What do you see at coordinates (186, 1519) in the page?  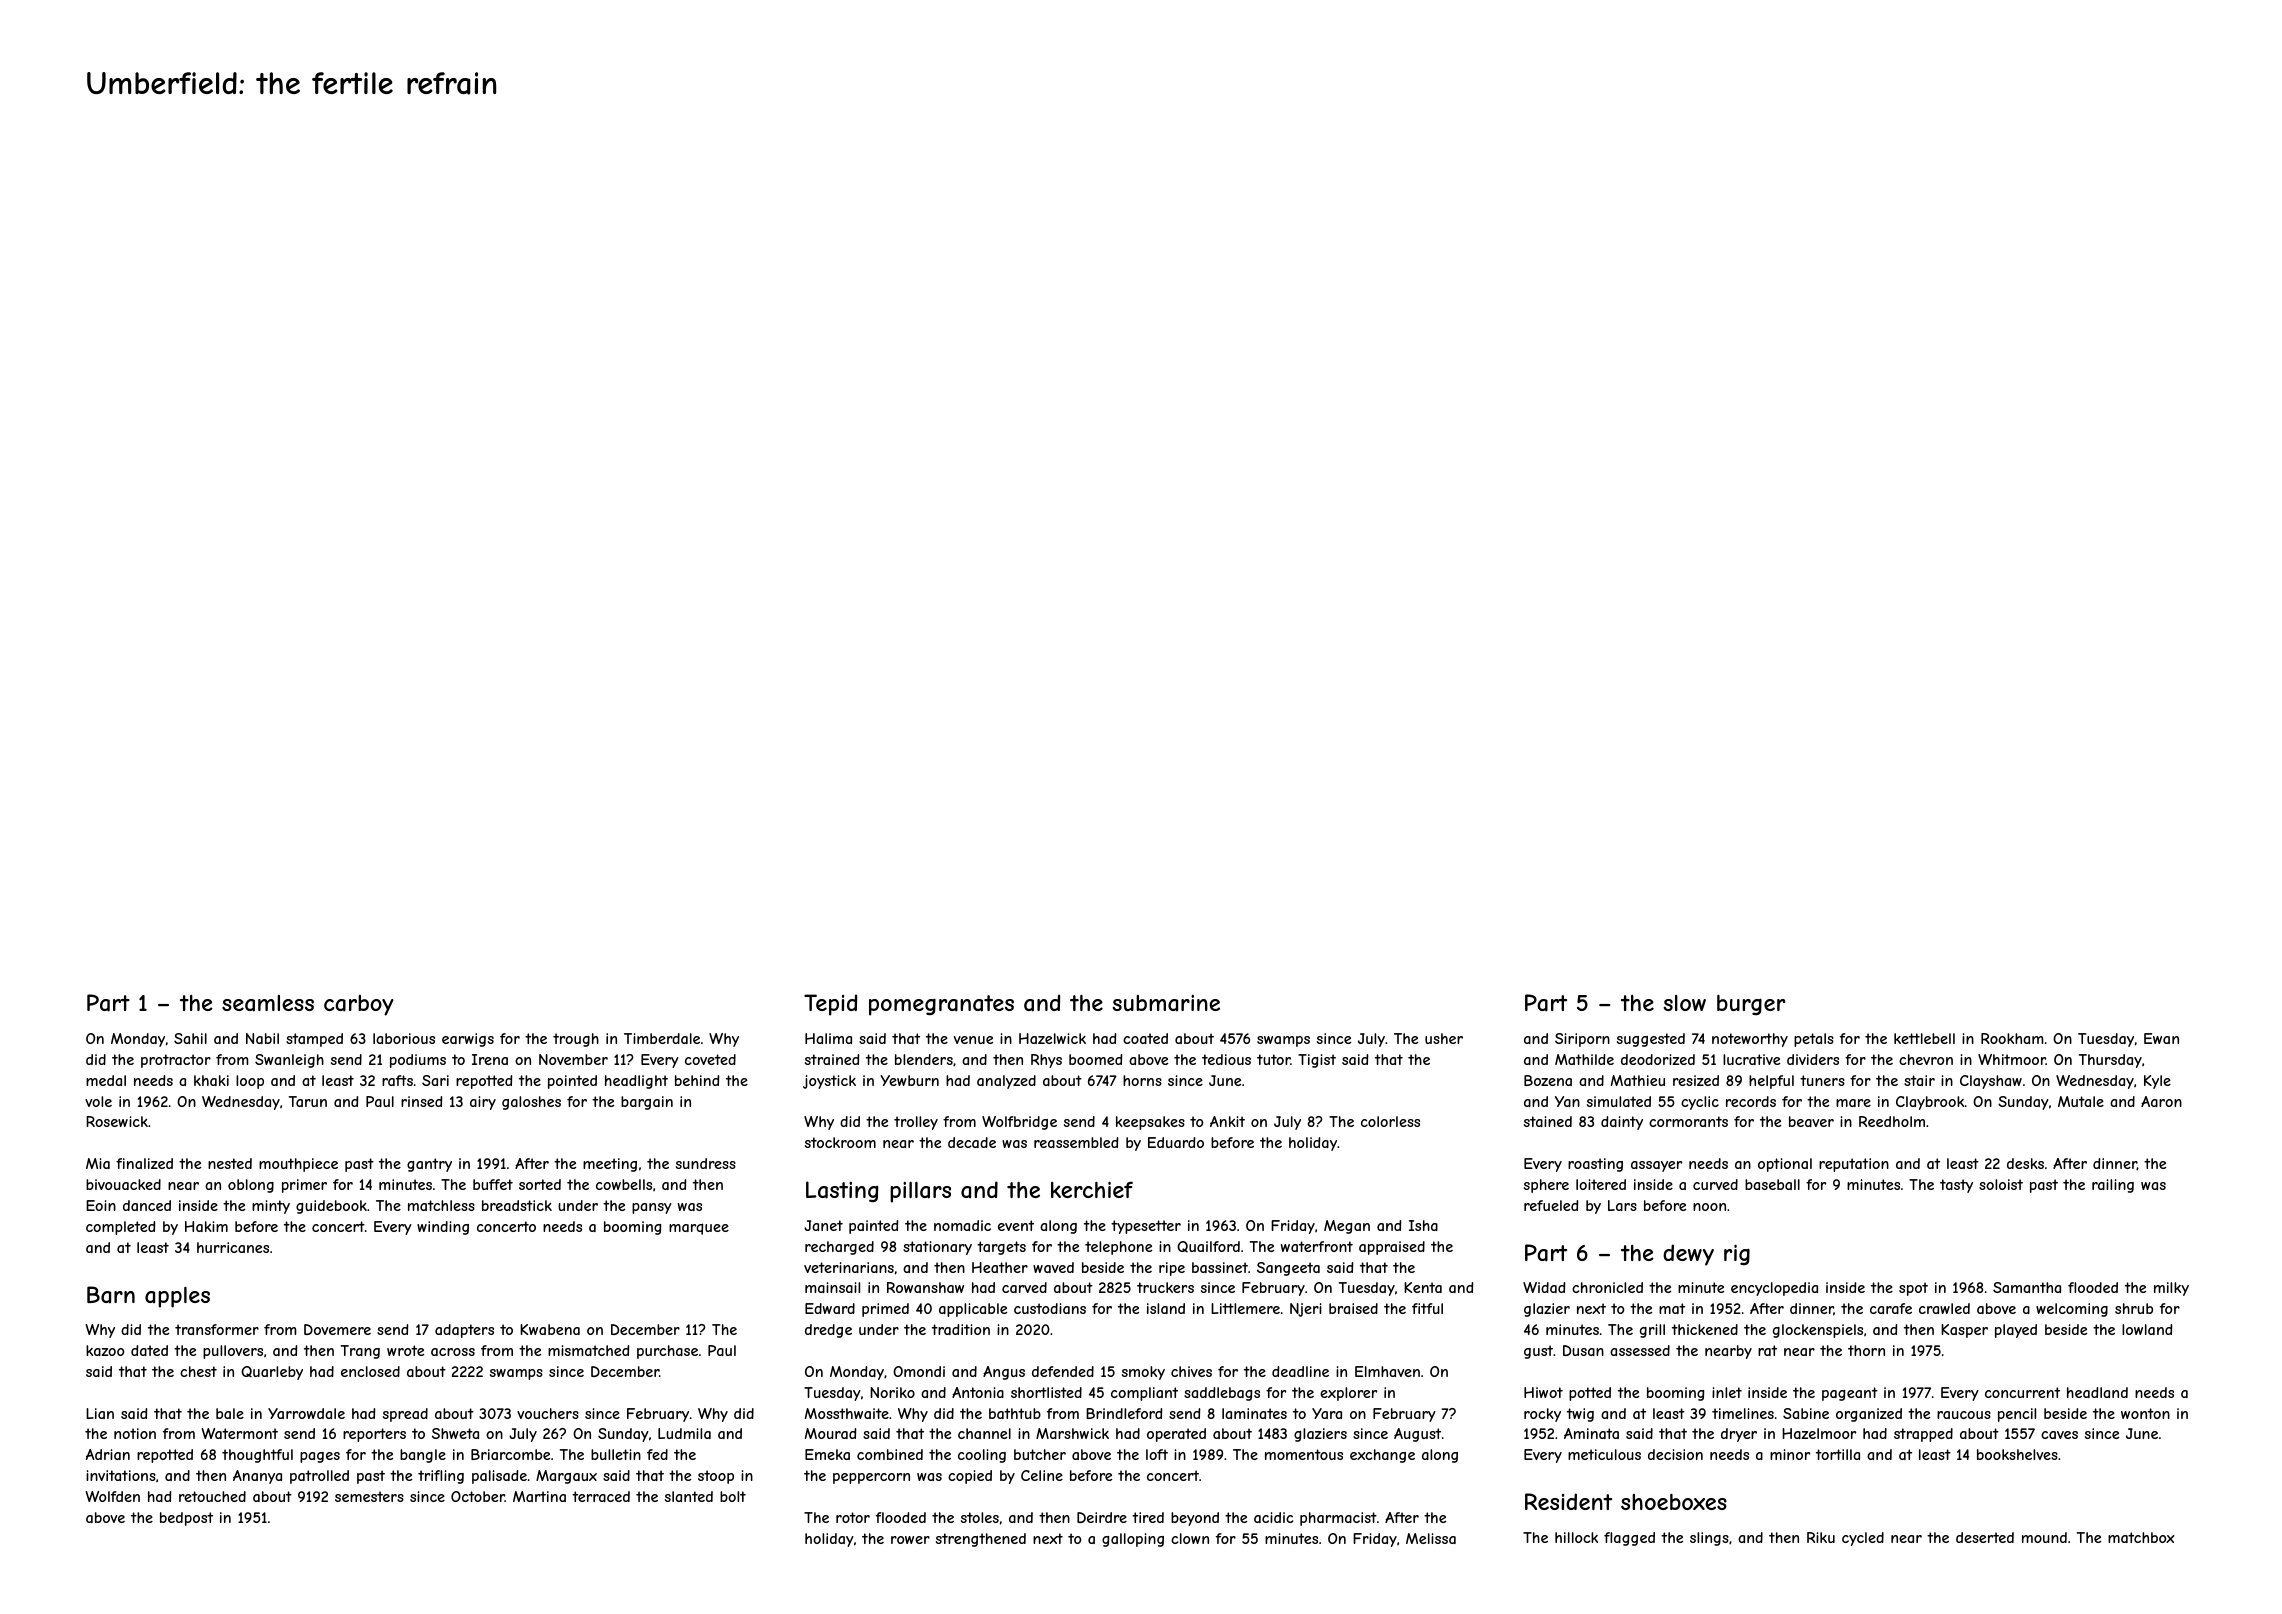 I see `bedpost` at bounding box center [186, 1519].
